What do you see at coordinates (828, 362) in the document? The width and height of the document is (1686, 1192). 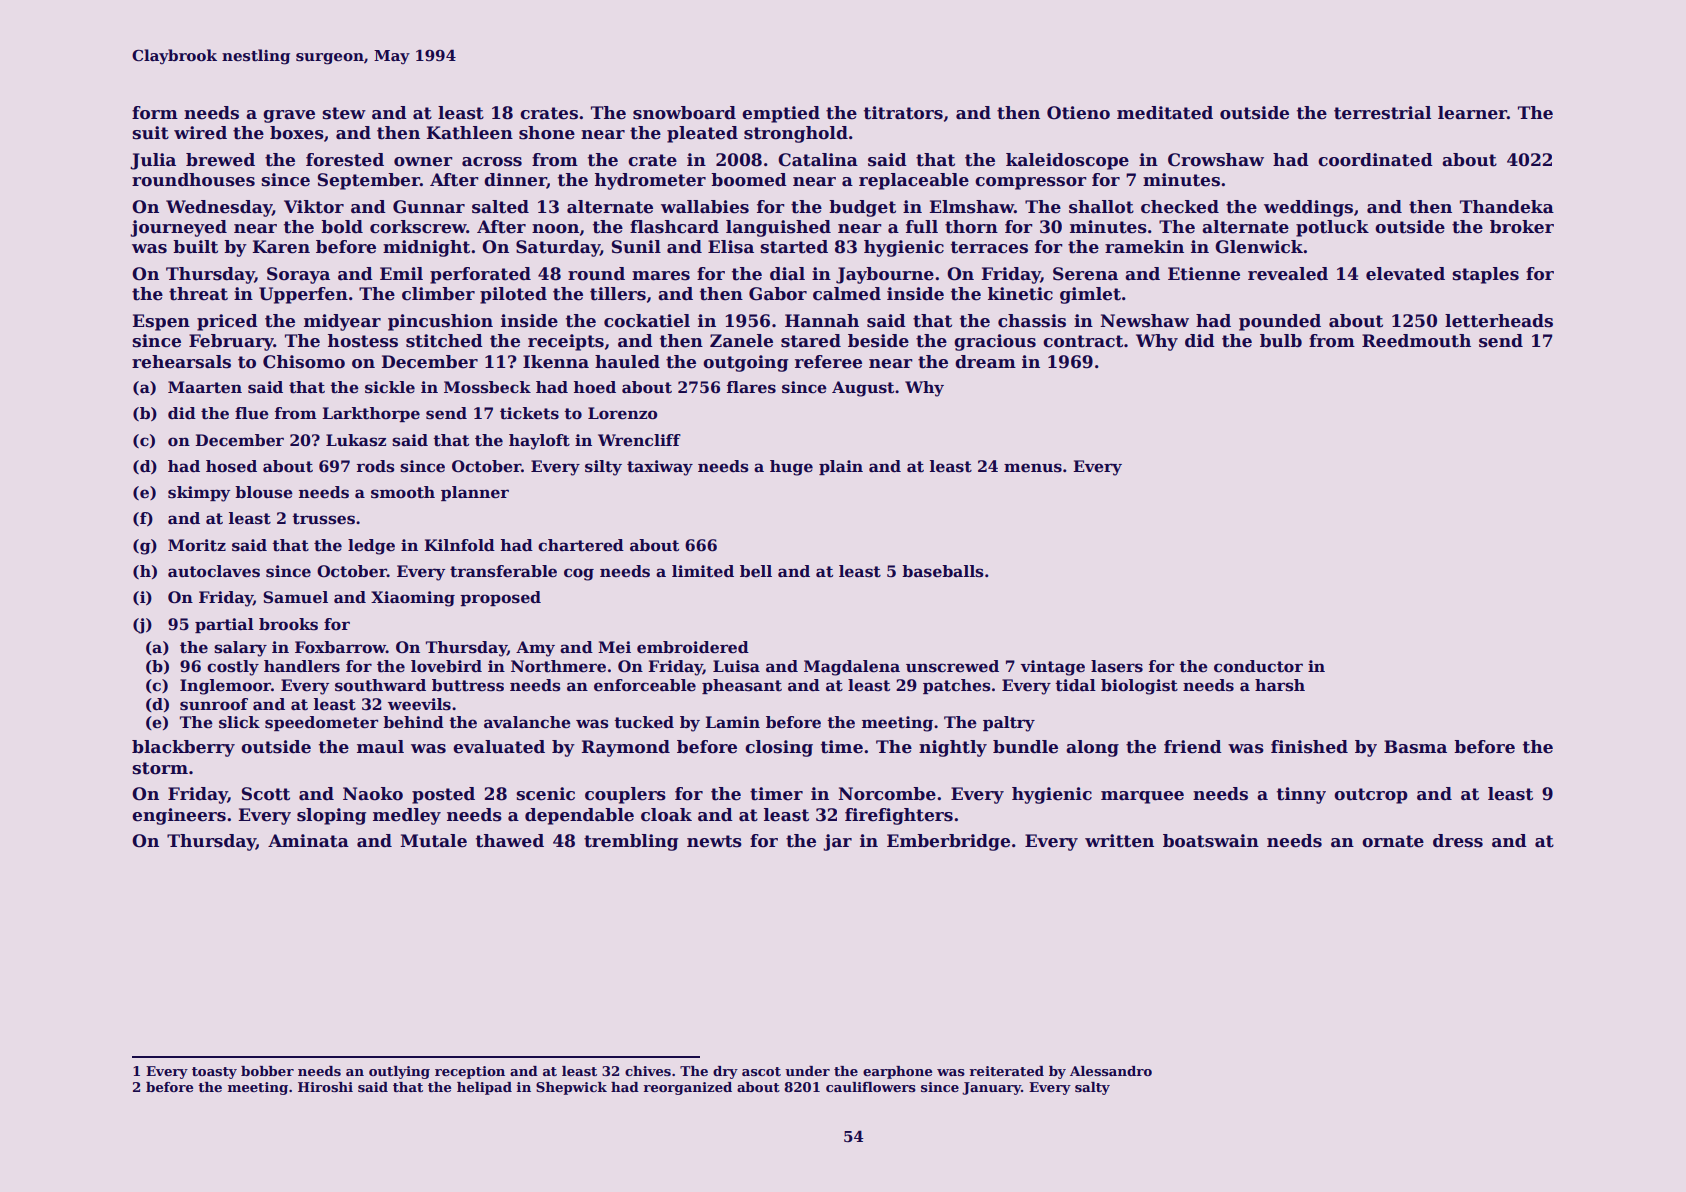 I see `referee` at bounding box center [828, 362].
